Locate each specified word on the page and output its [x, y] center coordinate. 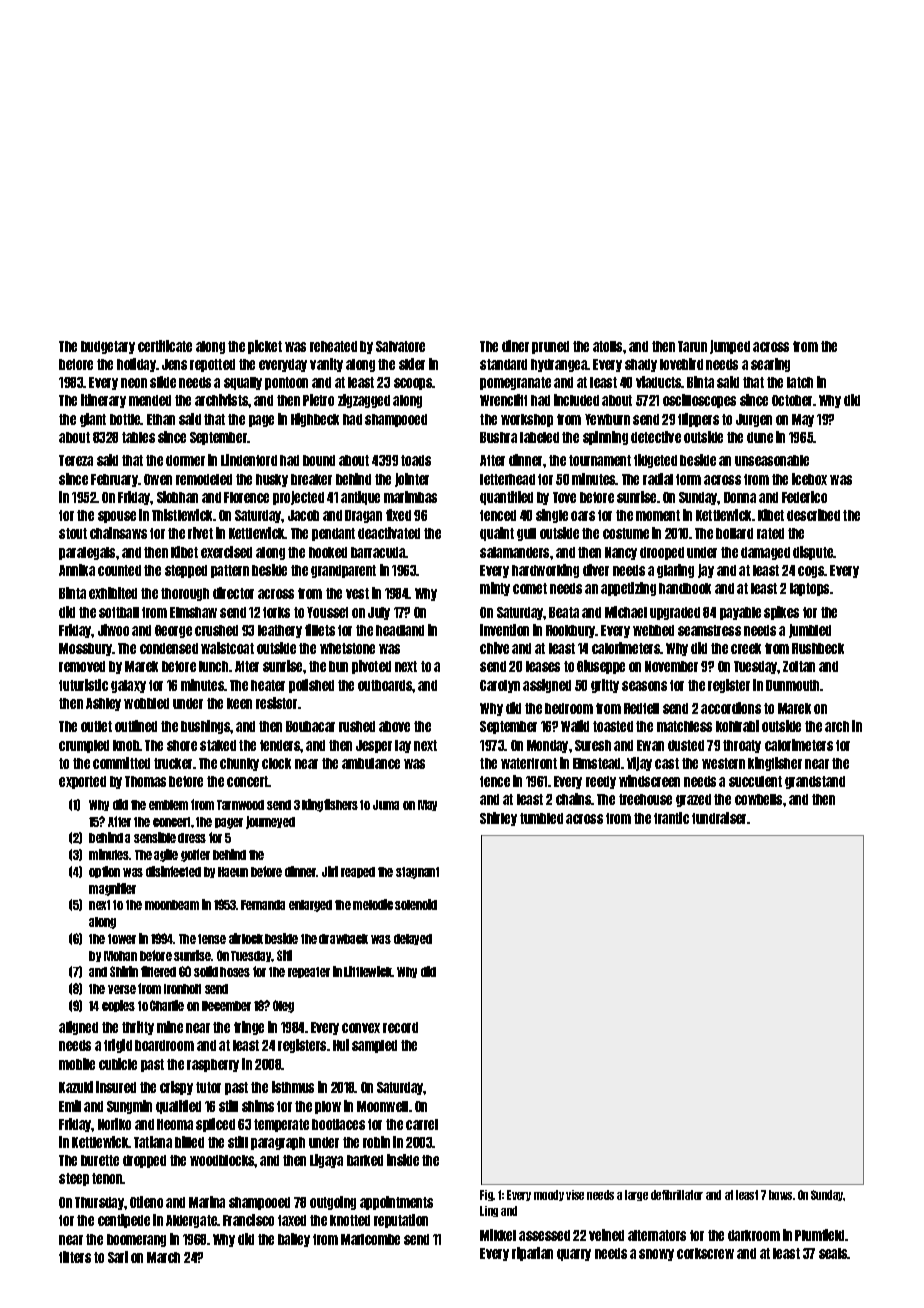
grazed [693, 800]
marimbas [410, 497]
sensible [155, 837]
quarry [574, 1255]
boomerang [136, 1240]
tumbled [541, 818]
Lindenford [249, 460]
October [793, 400]
